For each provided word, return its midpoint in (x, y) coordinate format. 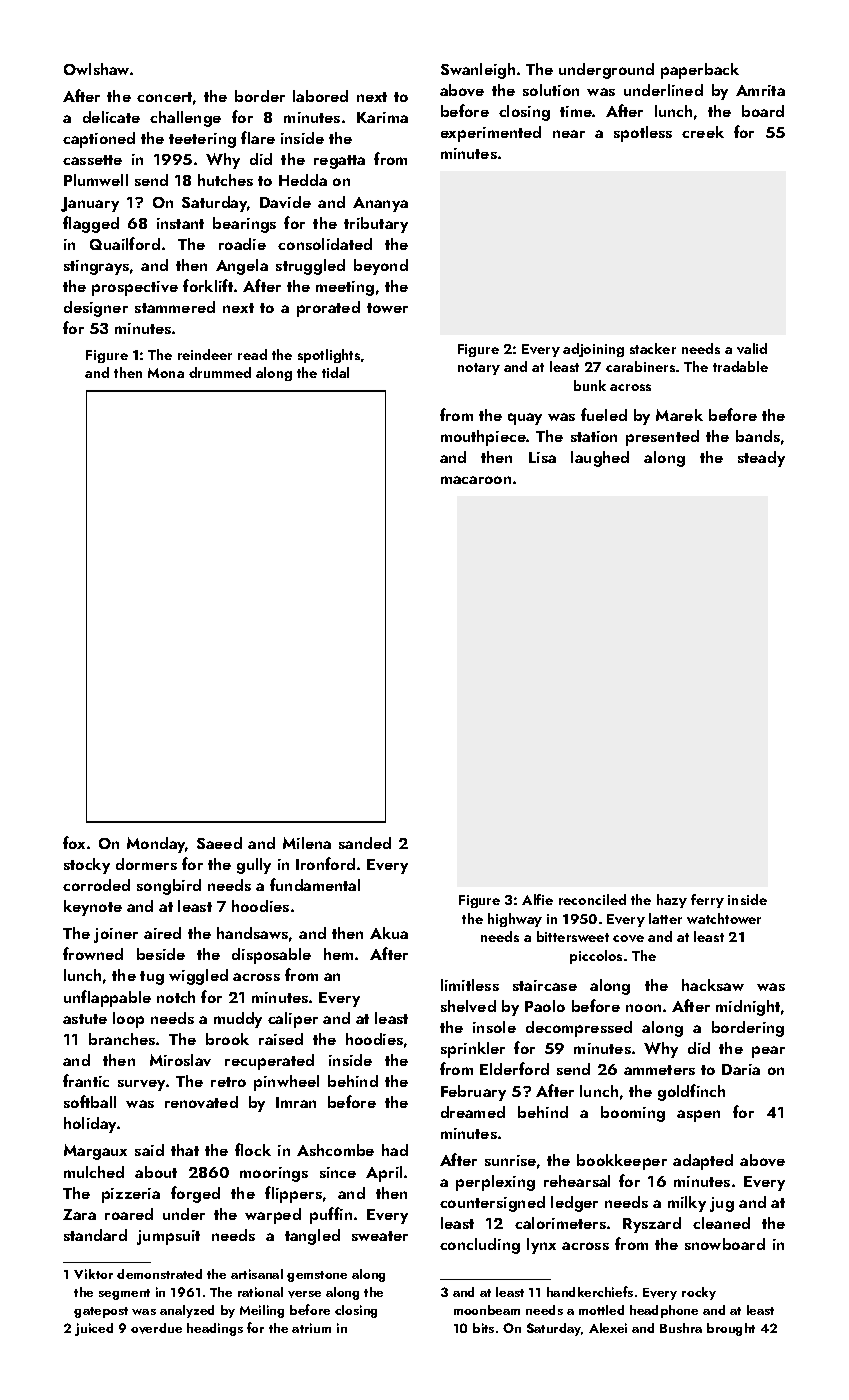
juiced (94, 1329)
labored (320, 96)
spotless (643, 134)
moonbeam (487, 1310)
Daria (741, 1069)
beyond (381, 267)
